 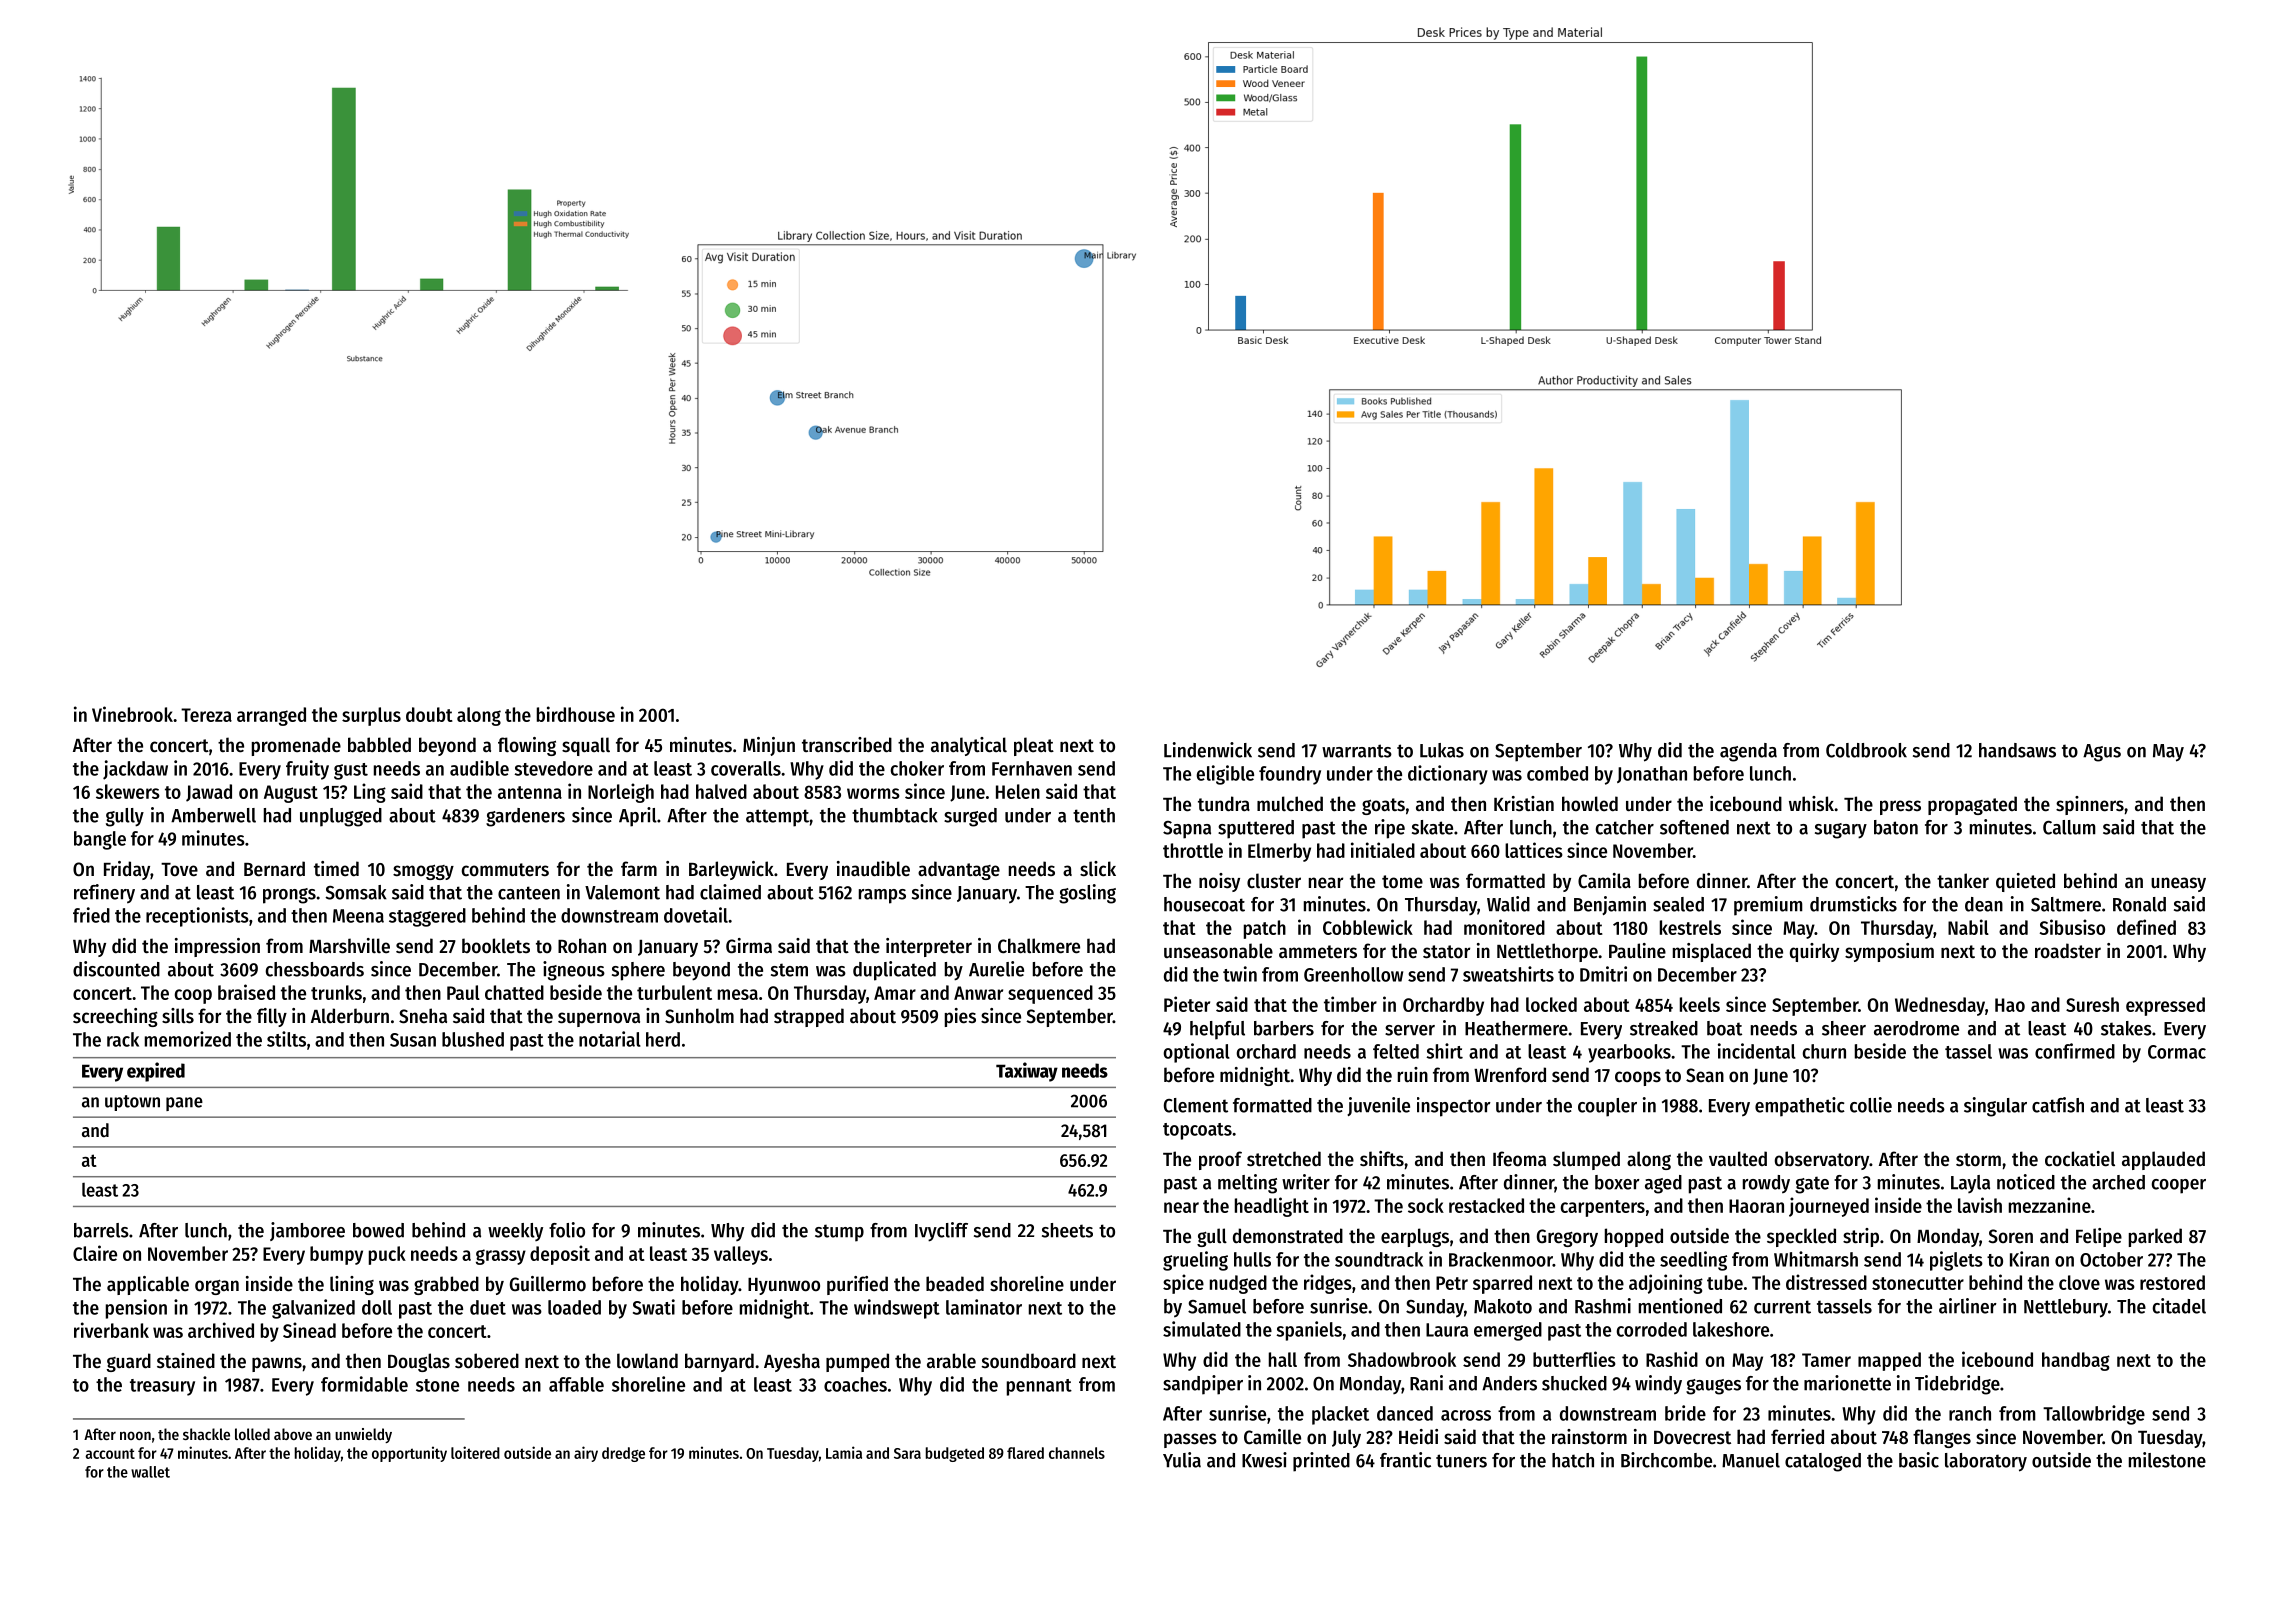 I want to click on promenade, so click(x=296, y=746).
